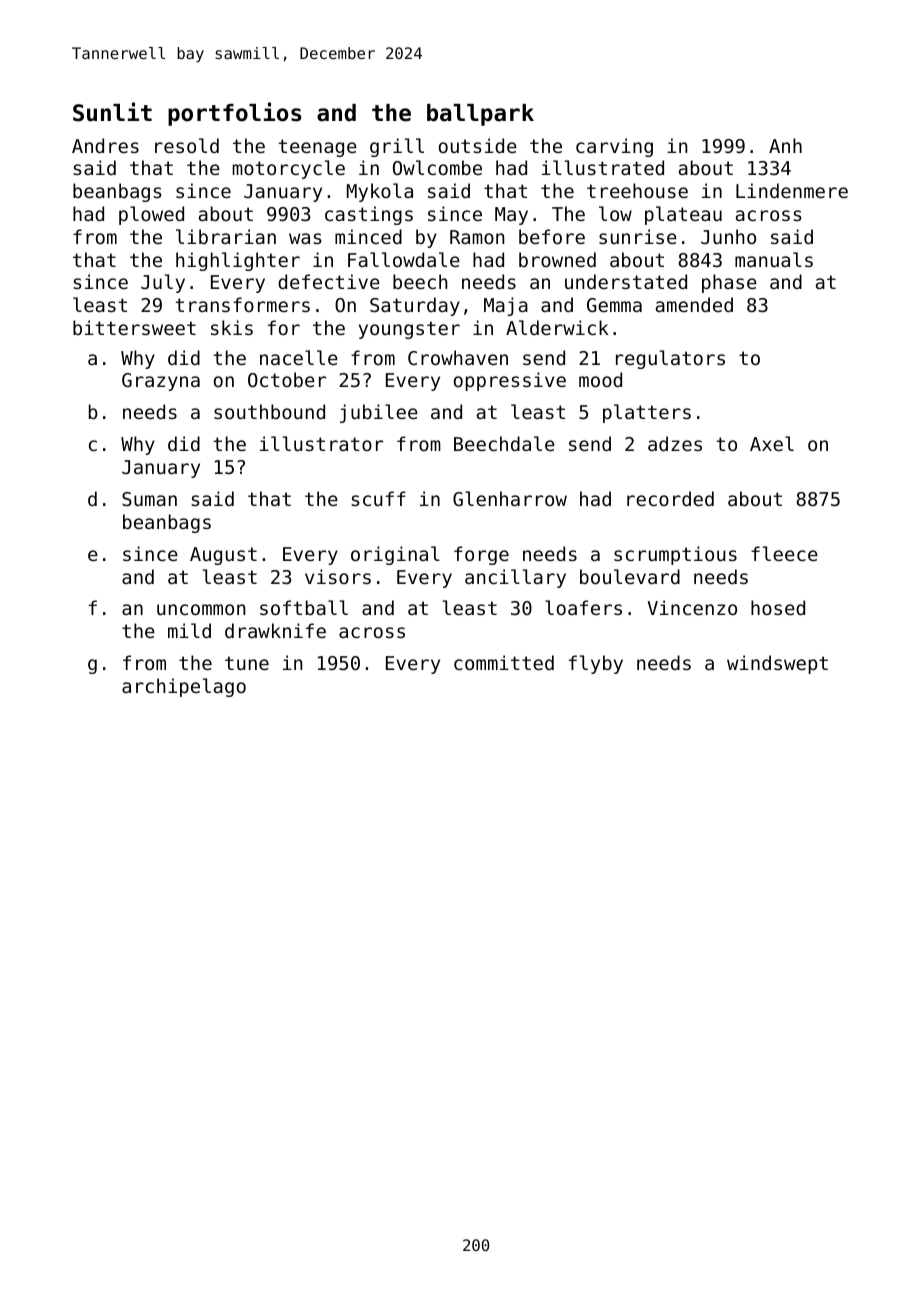 This page has width=924, height=1314. What do you see at coordinates (226, 236) in the page?
I see `librarian` at bounding box center [226, 236].
